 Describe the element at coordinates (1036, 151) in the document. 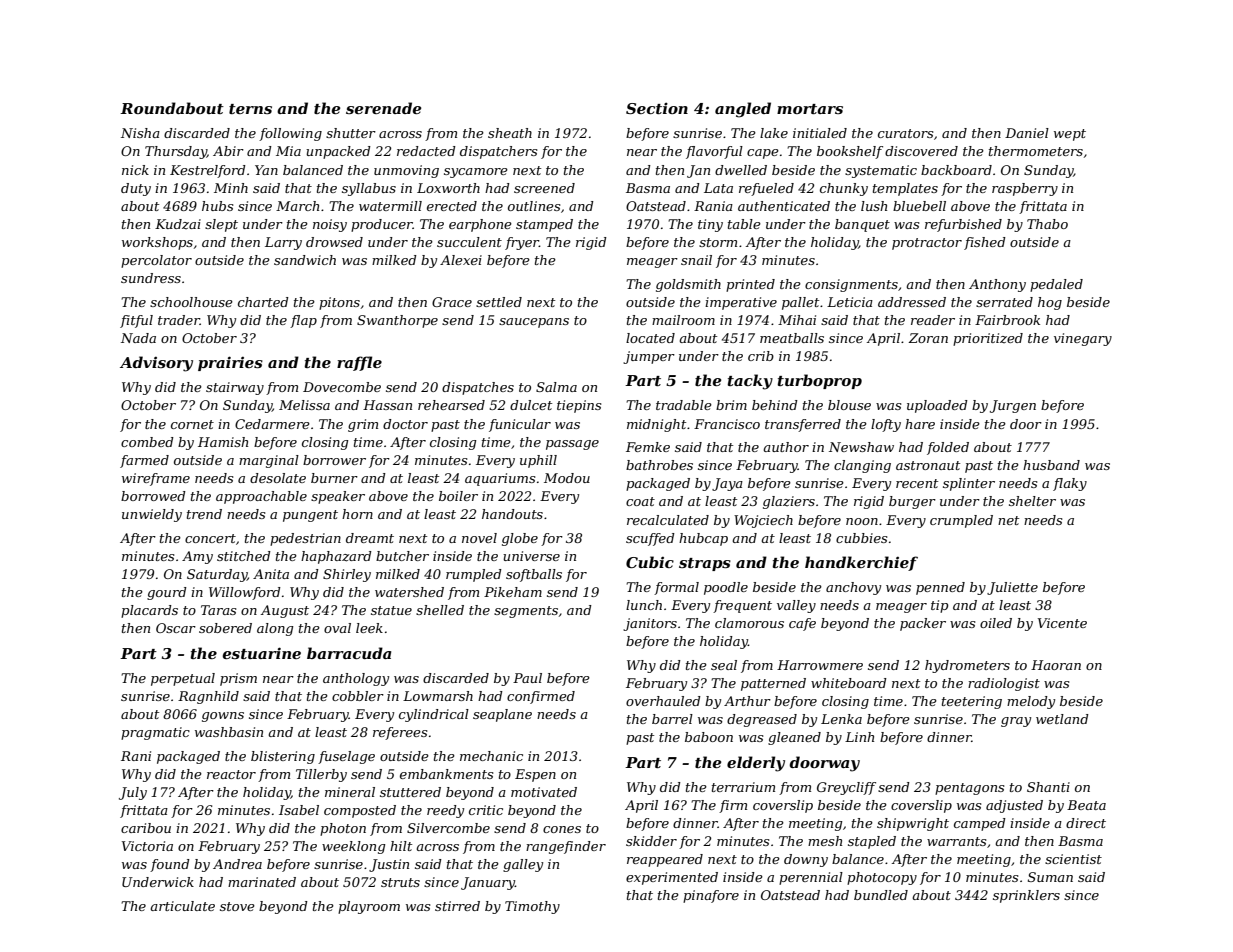

I see `thermometers` at that location.
